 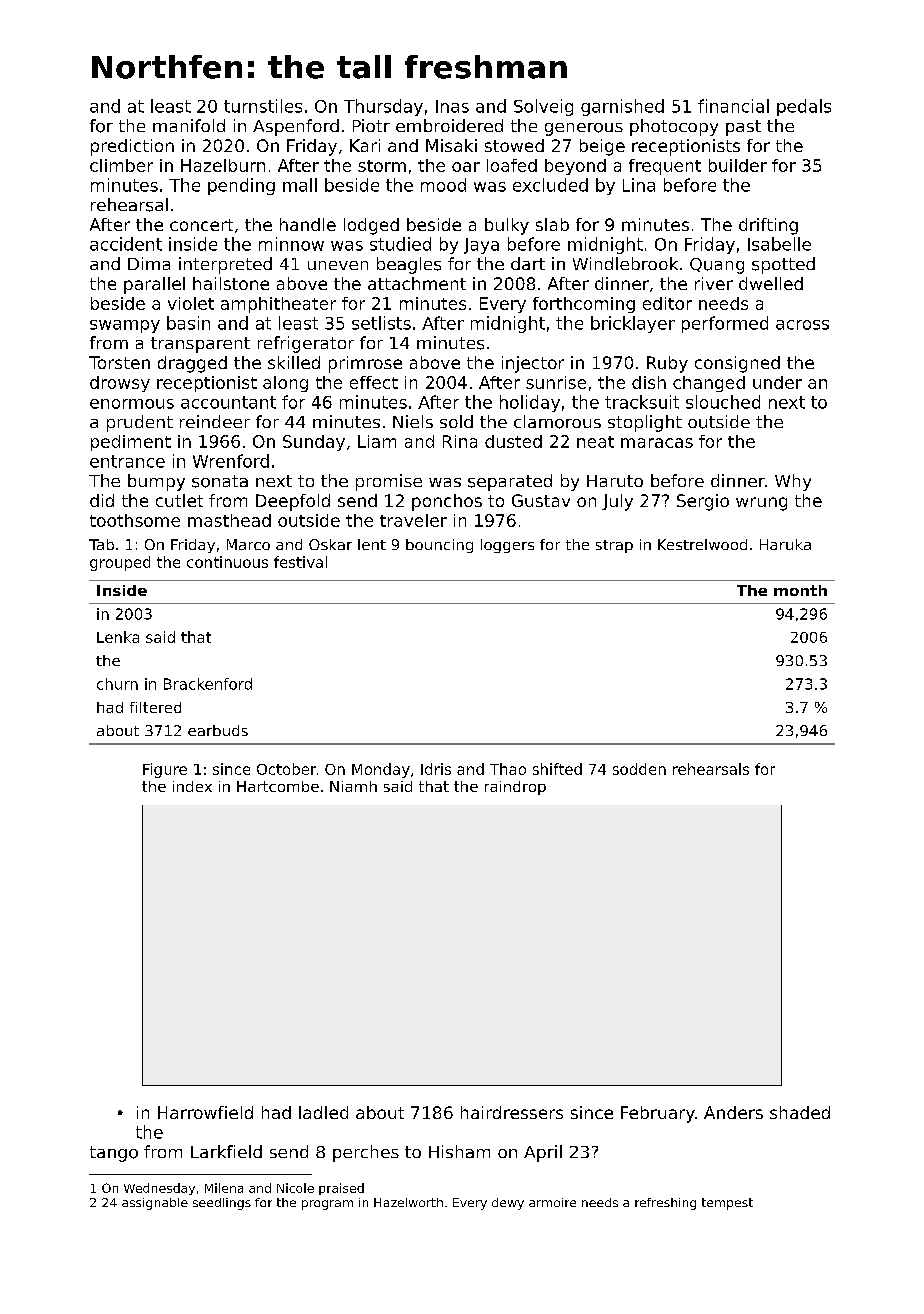 What do you see at coordinates (800, 1112) in the screenshot?
I see `shaded` at bounding box center [800, 1112].
